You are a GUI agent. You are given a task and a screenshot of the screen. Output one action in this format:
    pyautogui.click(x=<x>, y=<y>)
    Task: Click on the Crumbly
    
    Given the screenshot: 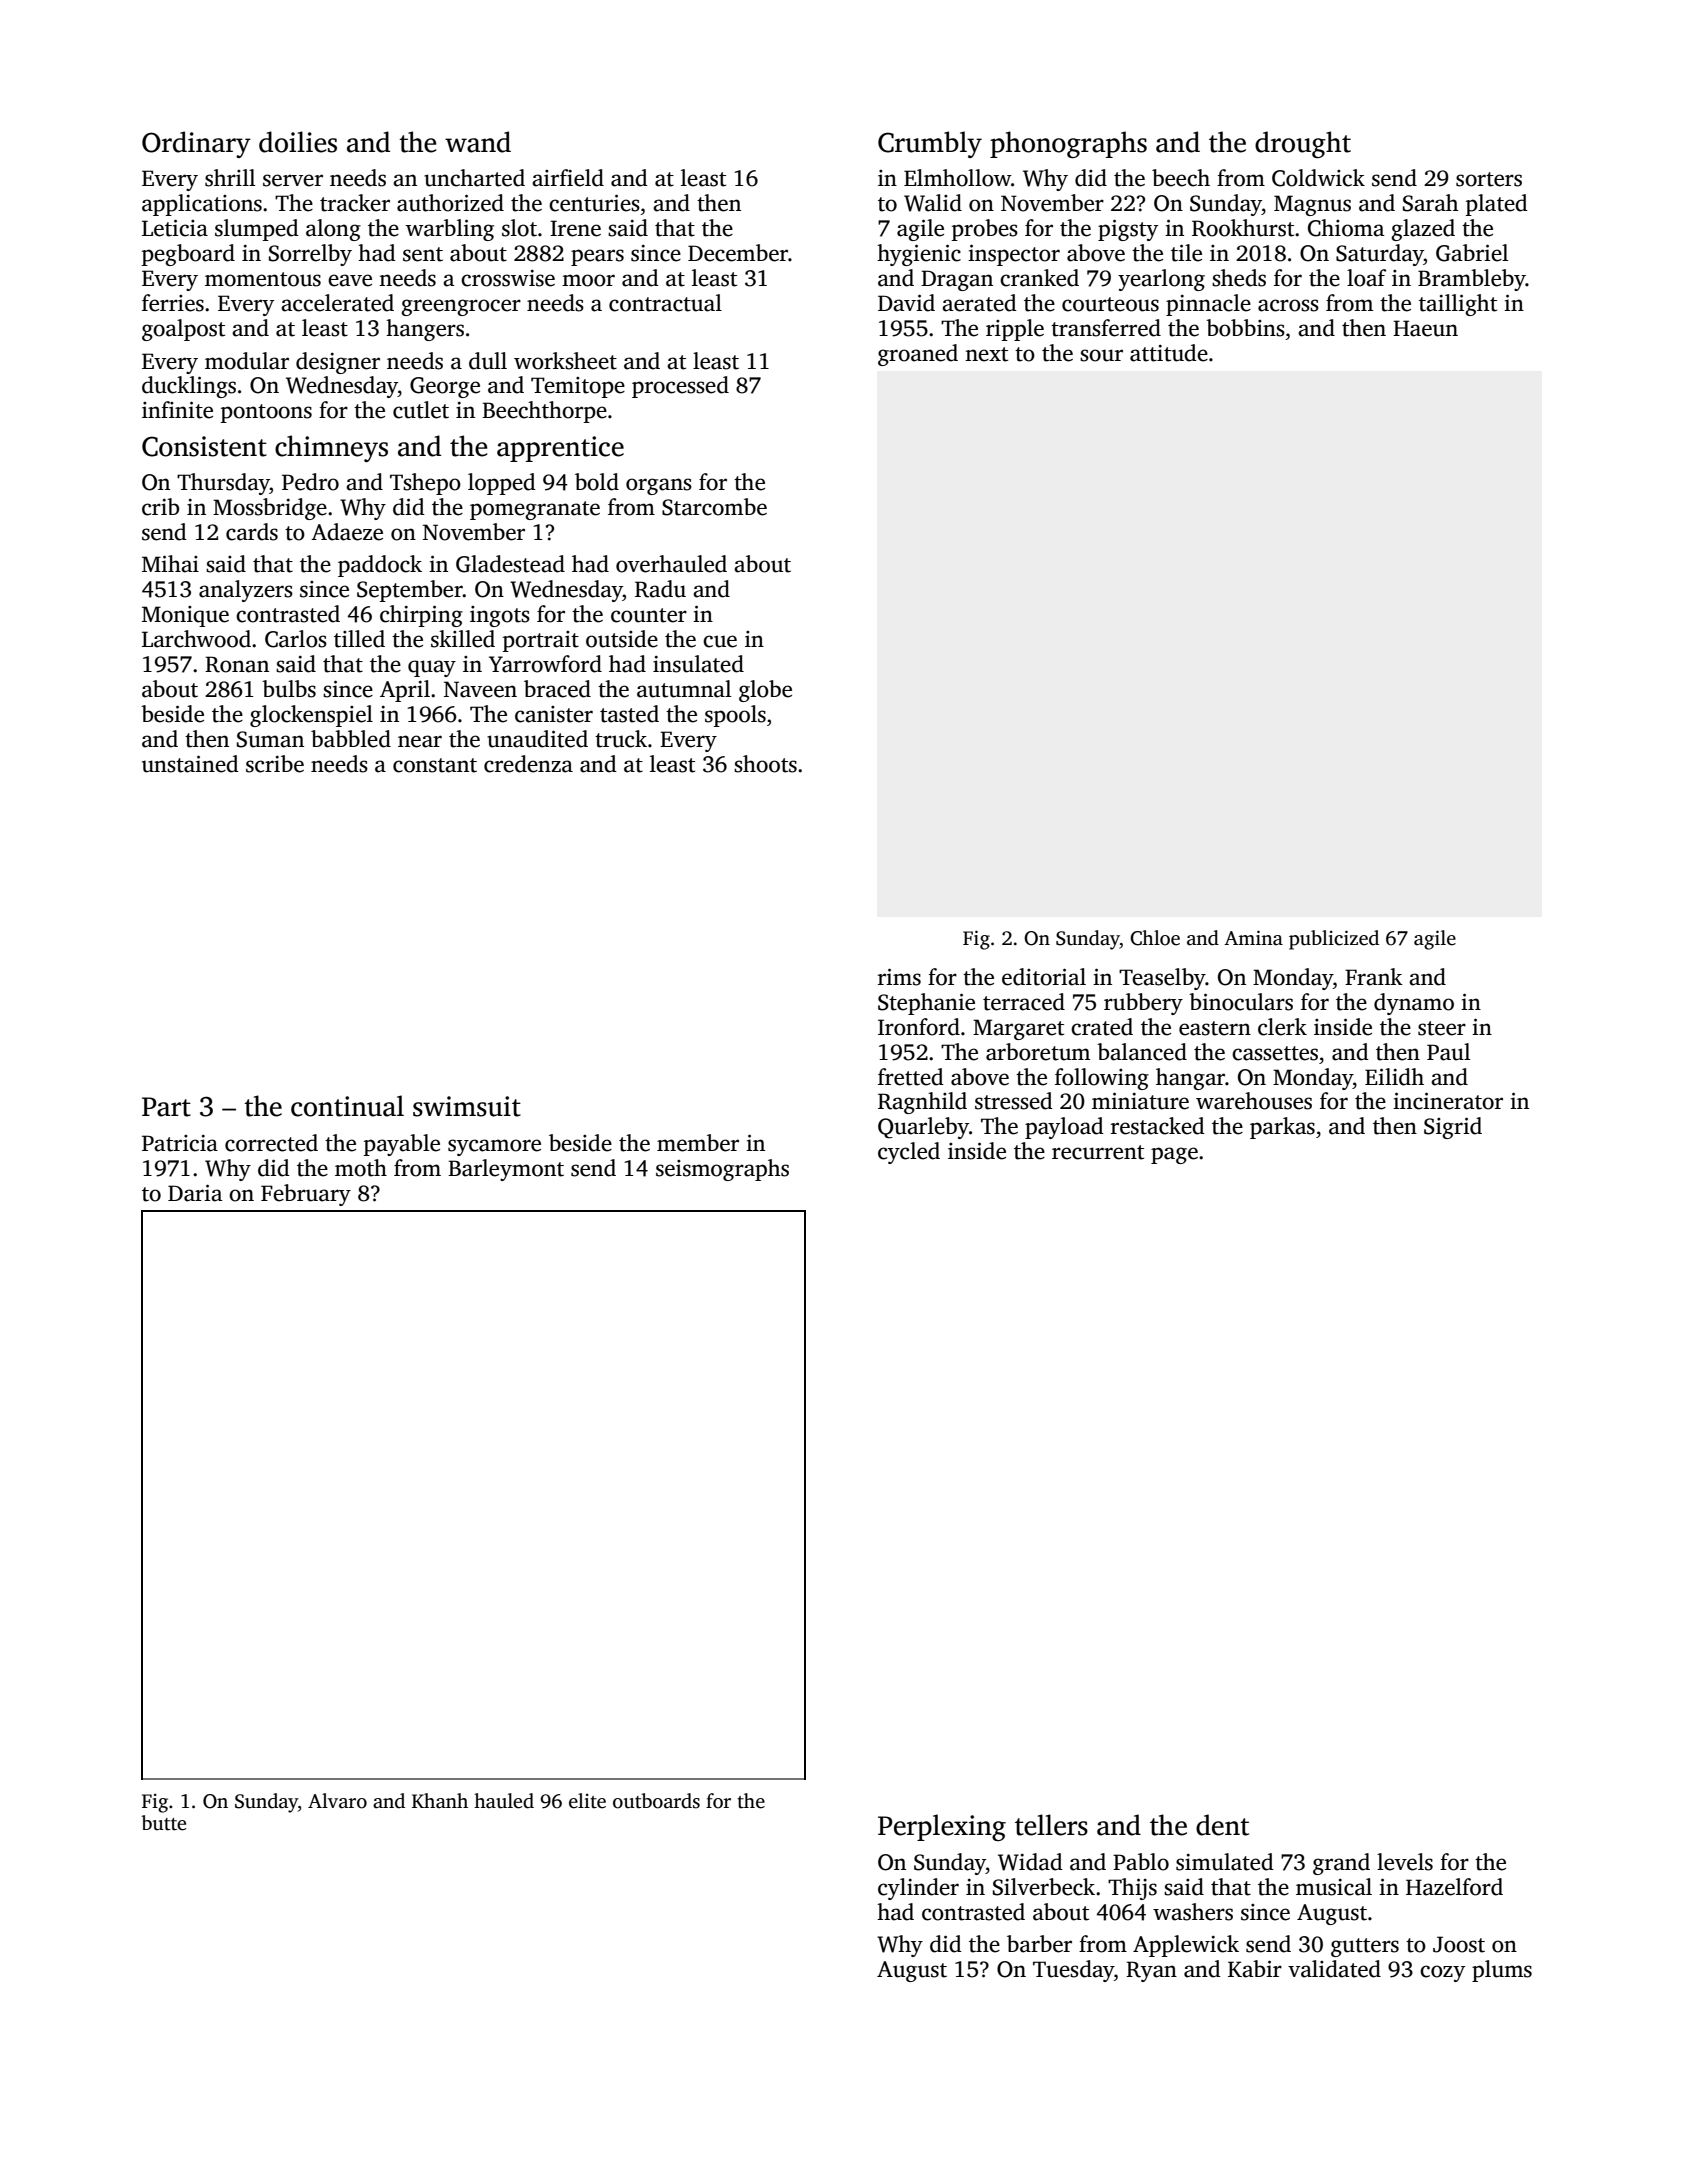 What is the action you would take?
    pyautogui.click(x=930, y=144)
